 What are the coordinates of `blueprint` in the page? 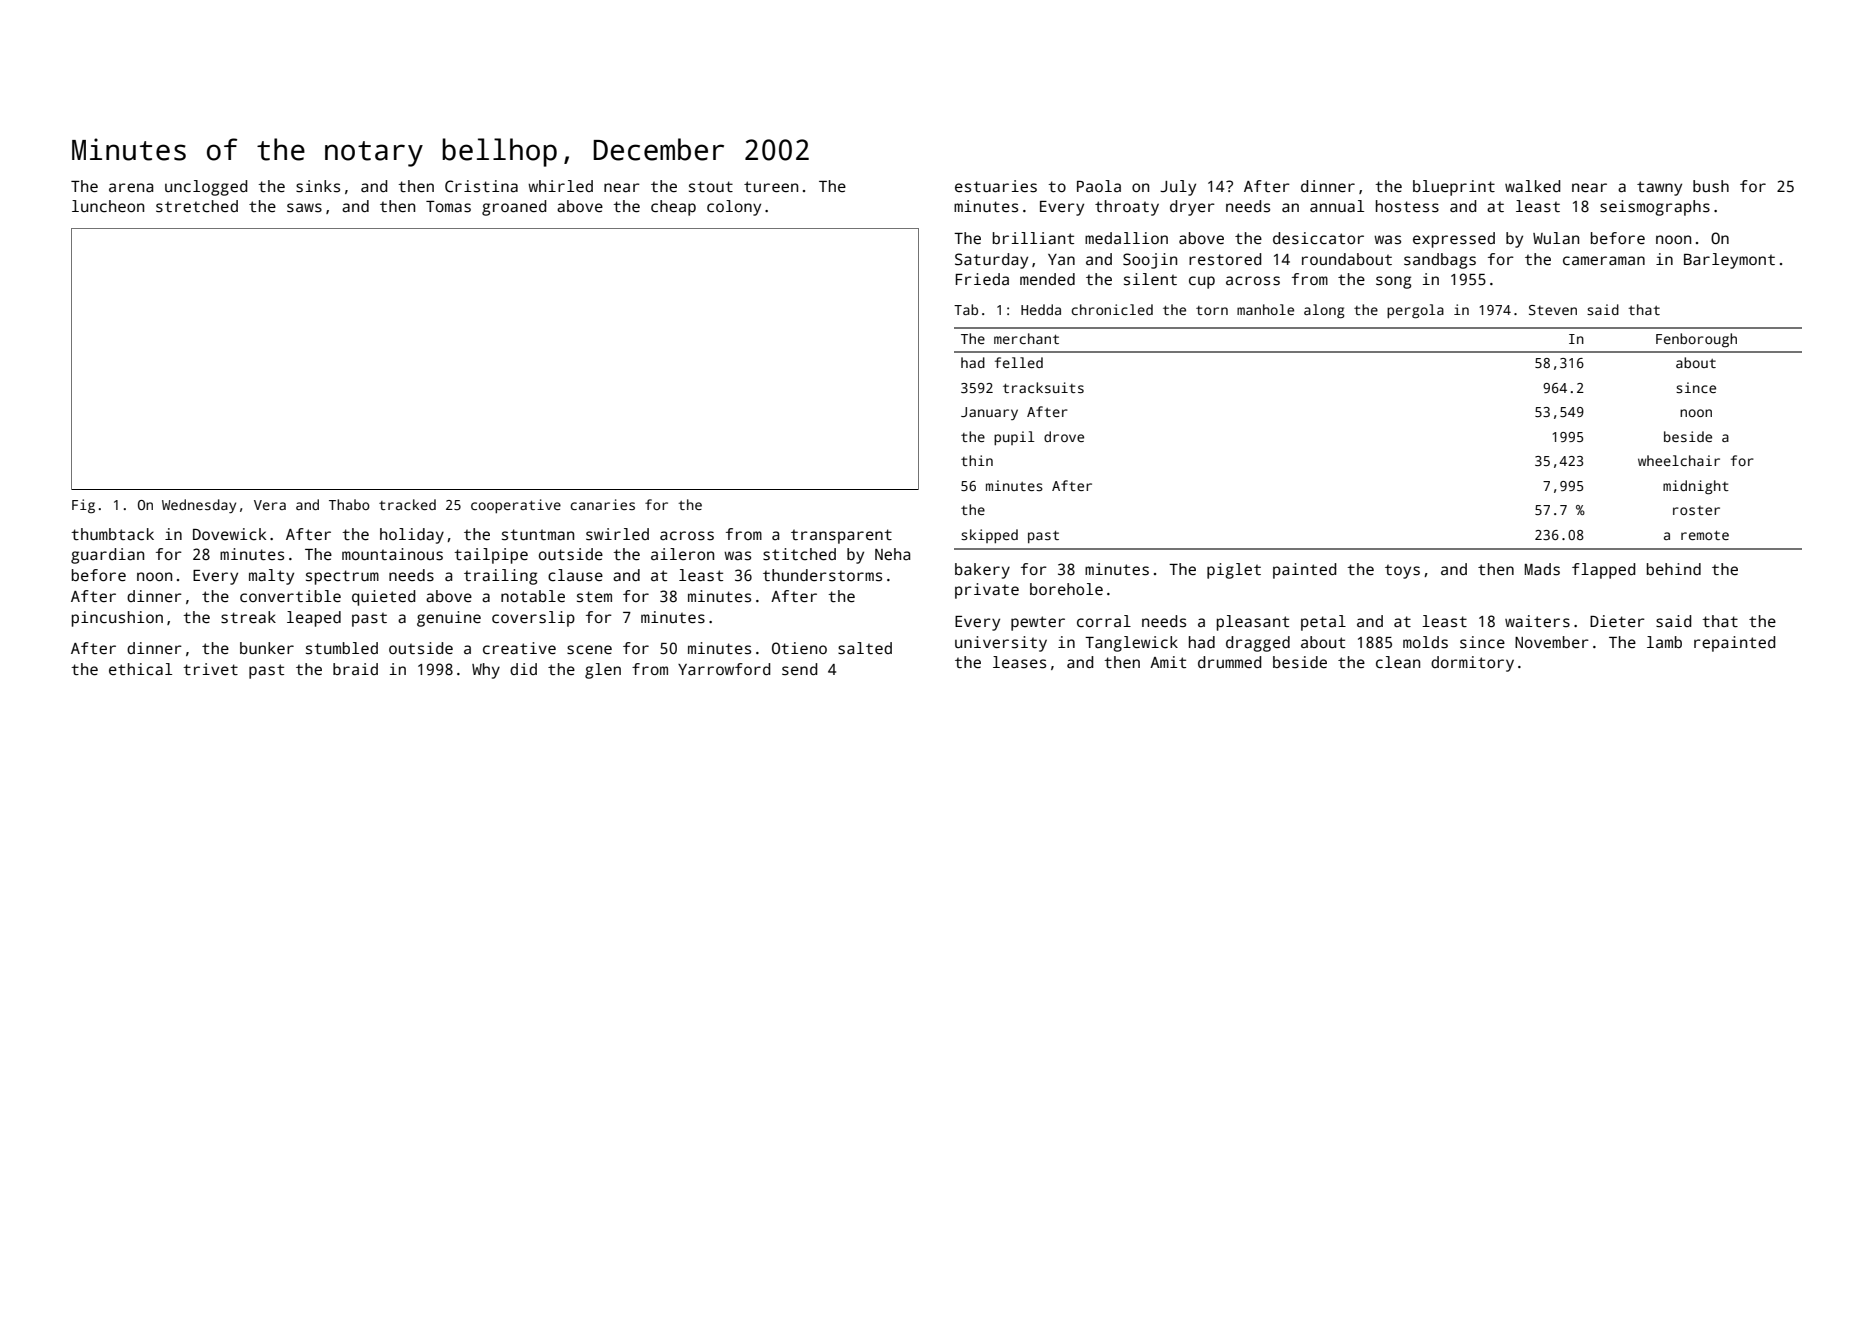 It's located at (1454, 188).
